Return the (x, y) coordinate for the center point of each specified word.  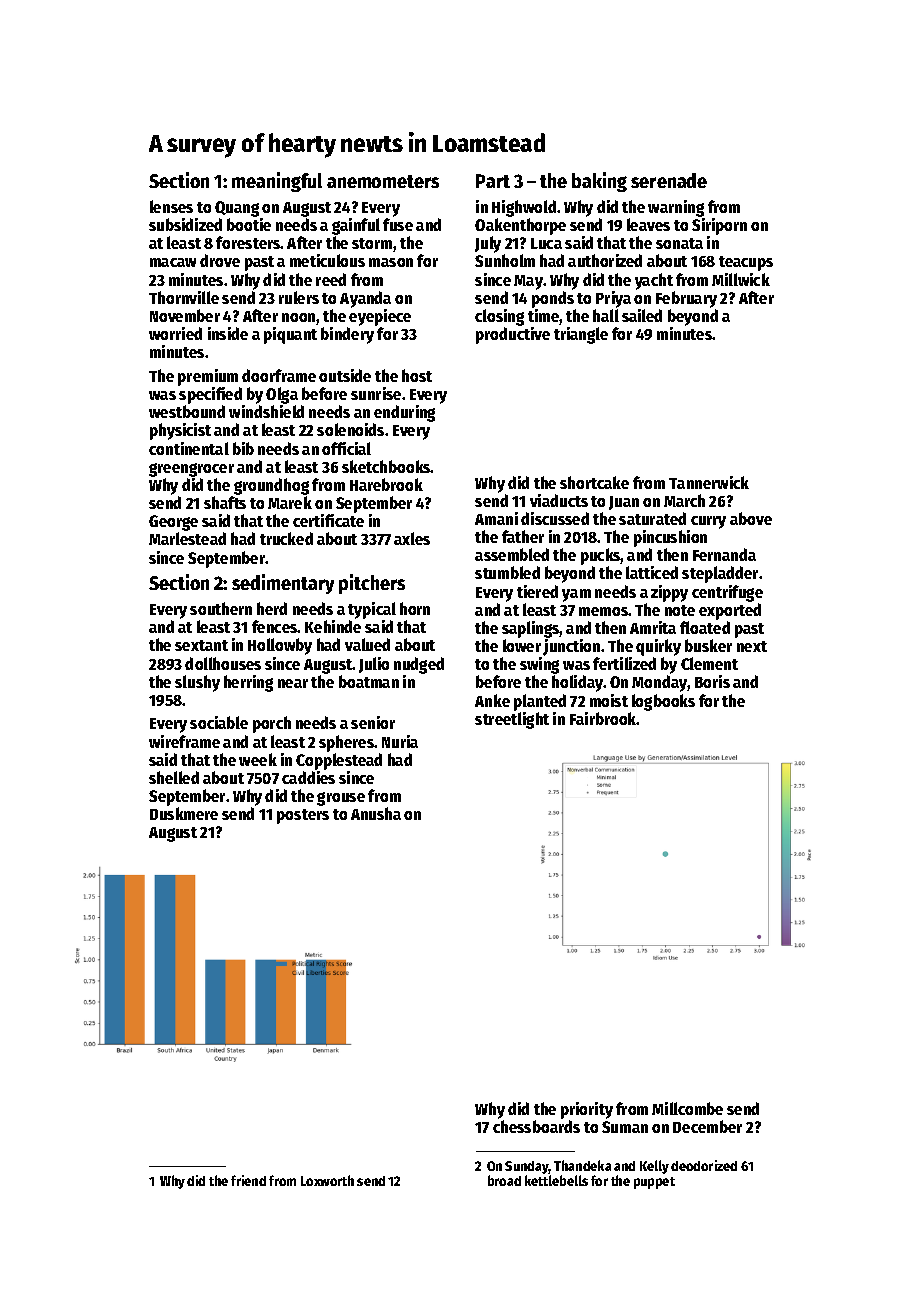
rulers (299, 297)
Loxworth (327, 1180)
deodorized (704, 1165)
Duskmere (184, 813)
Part (493, 181)
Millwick (741, 279)
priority (587, 1110)
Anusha (376, 813)
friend (248, 1180)
